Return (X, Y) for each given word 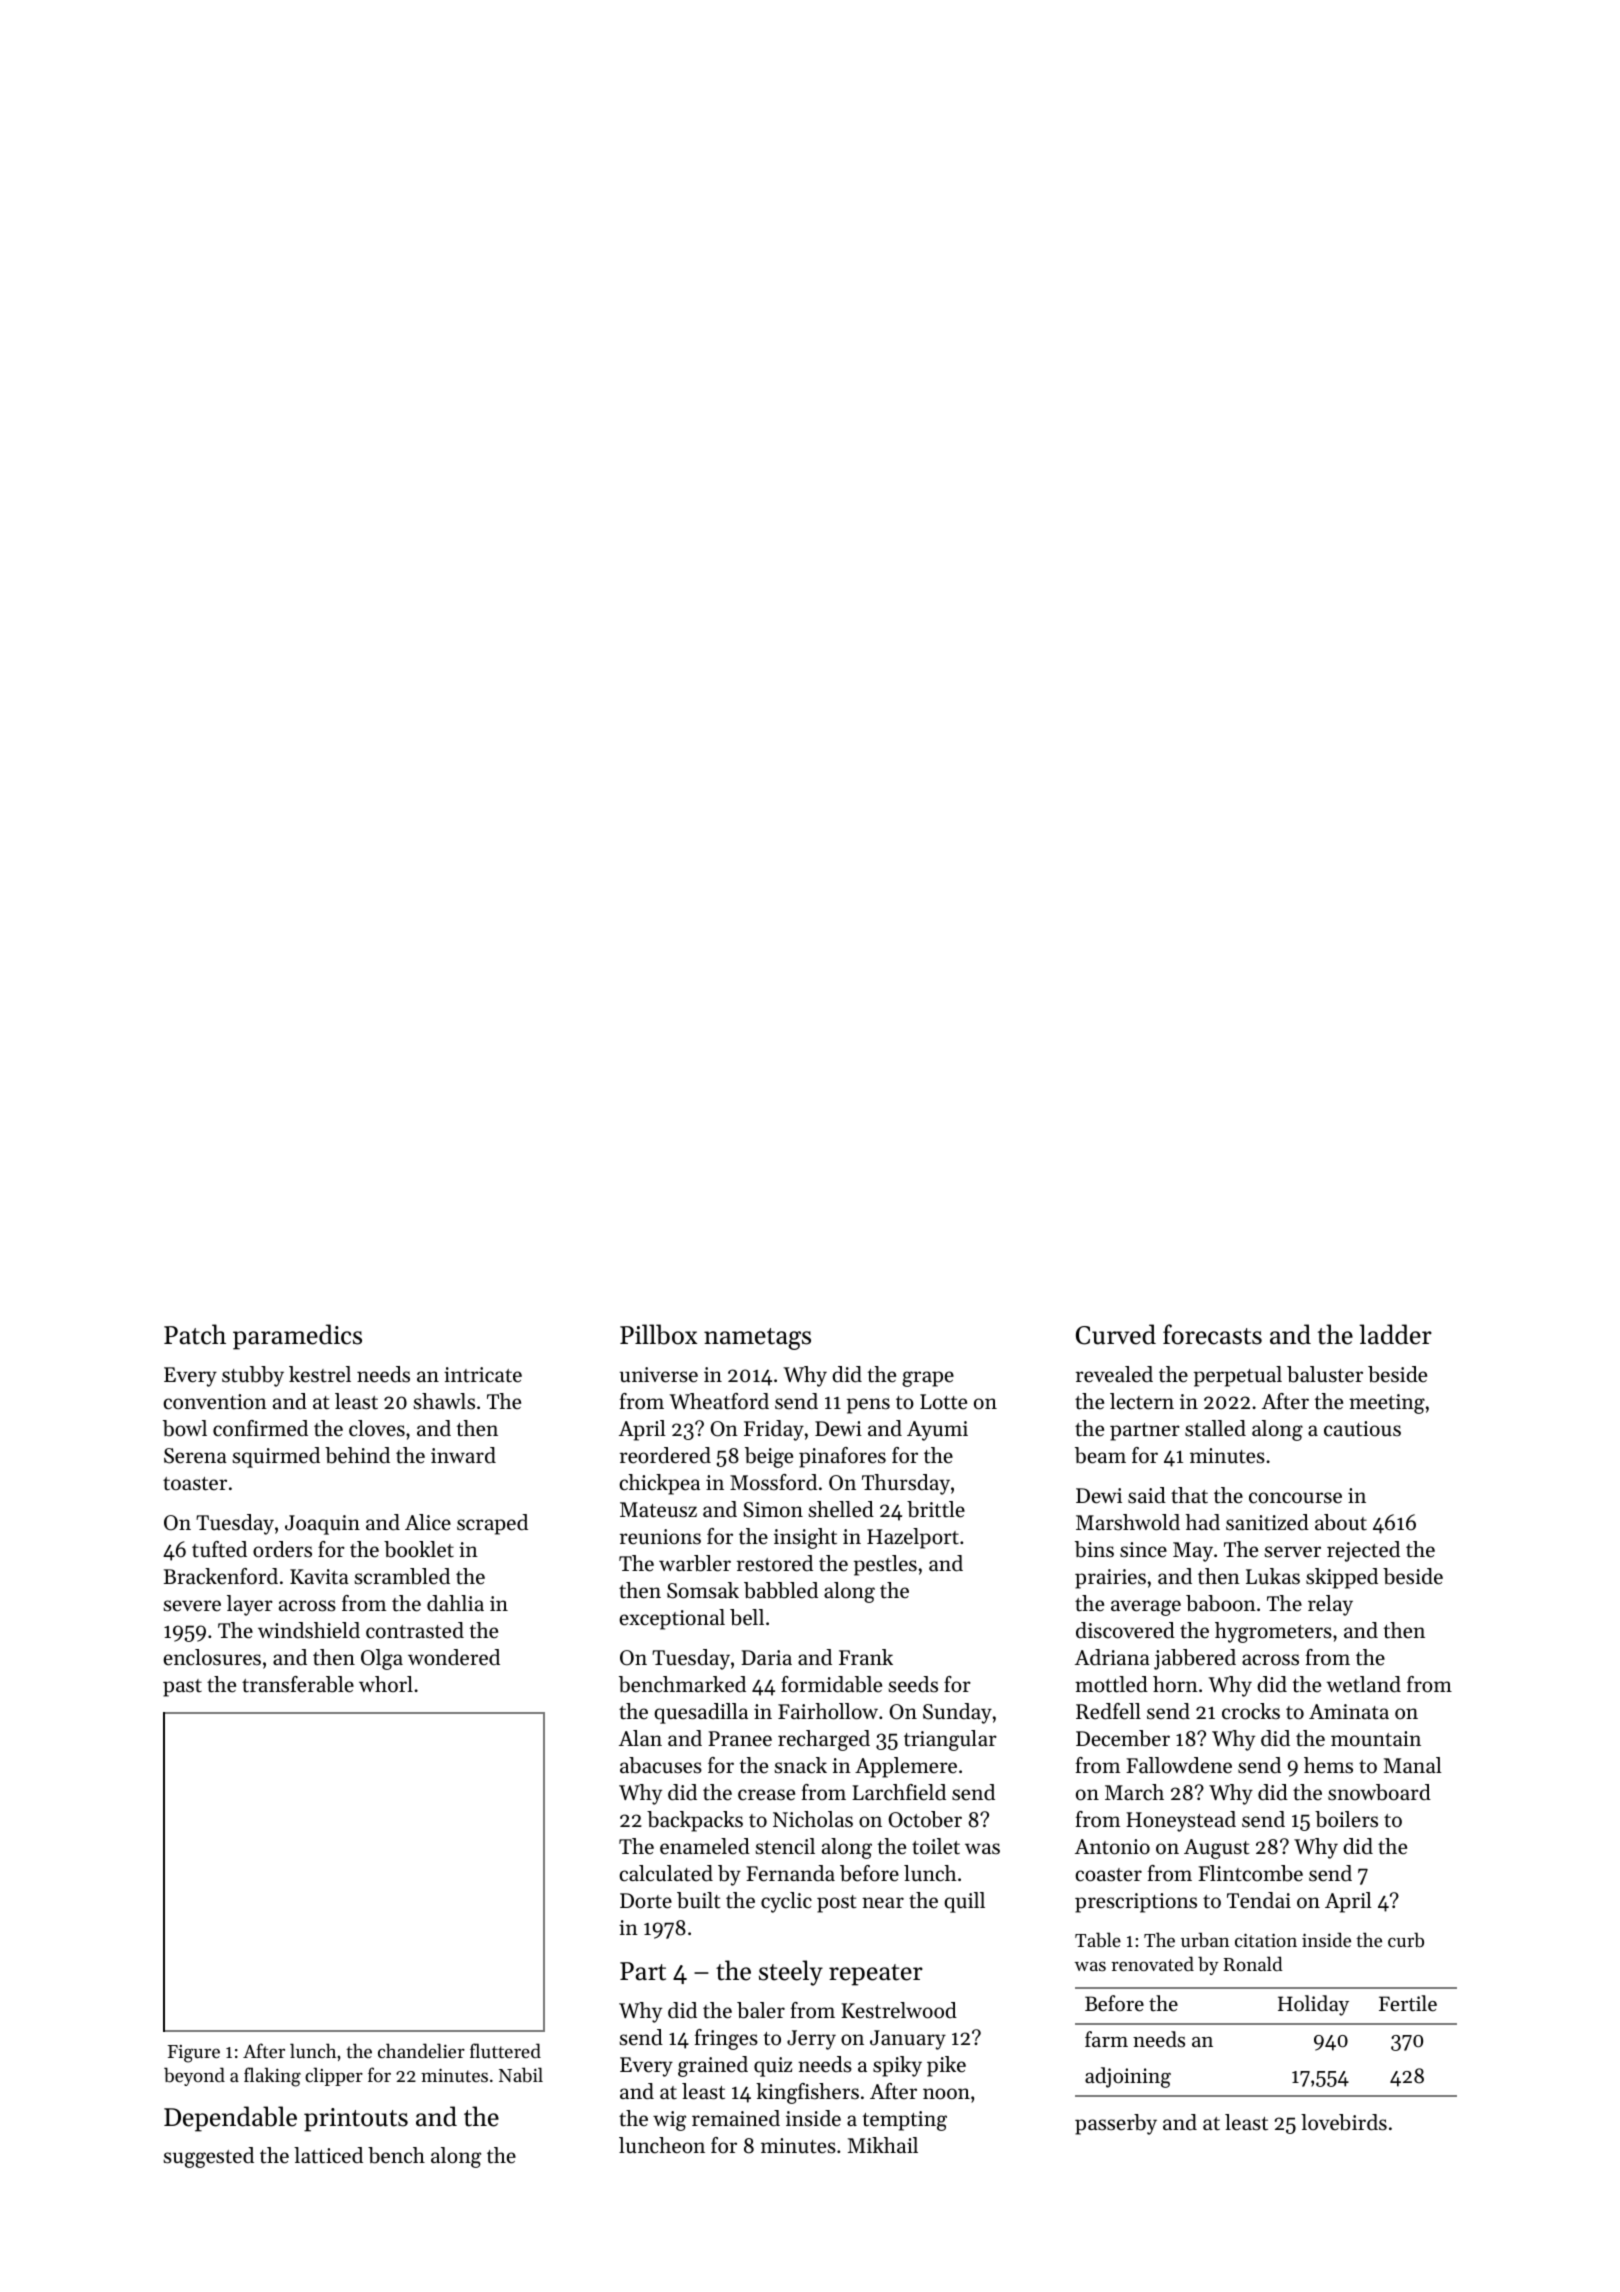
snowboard (1379, 1792)
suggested (208, 2157)
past (182, 1688)
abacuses (661, 1765)
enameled (705, 1846)
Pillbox (658, 1334)
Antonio (1112, 1847)
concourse (1295, 1498)
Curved (1116, 1334)
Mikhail (883, 2145)
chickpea (659, 1484)
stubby (253, 1376)
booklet (419, 1549)
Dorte (646, 1901)
